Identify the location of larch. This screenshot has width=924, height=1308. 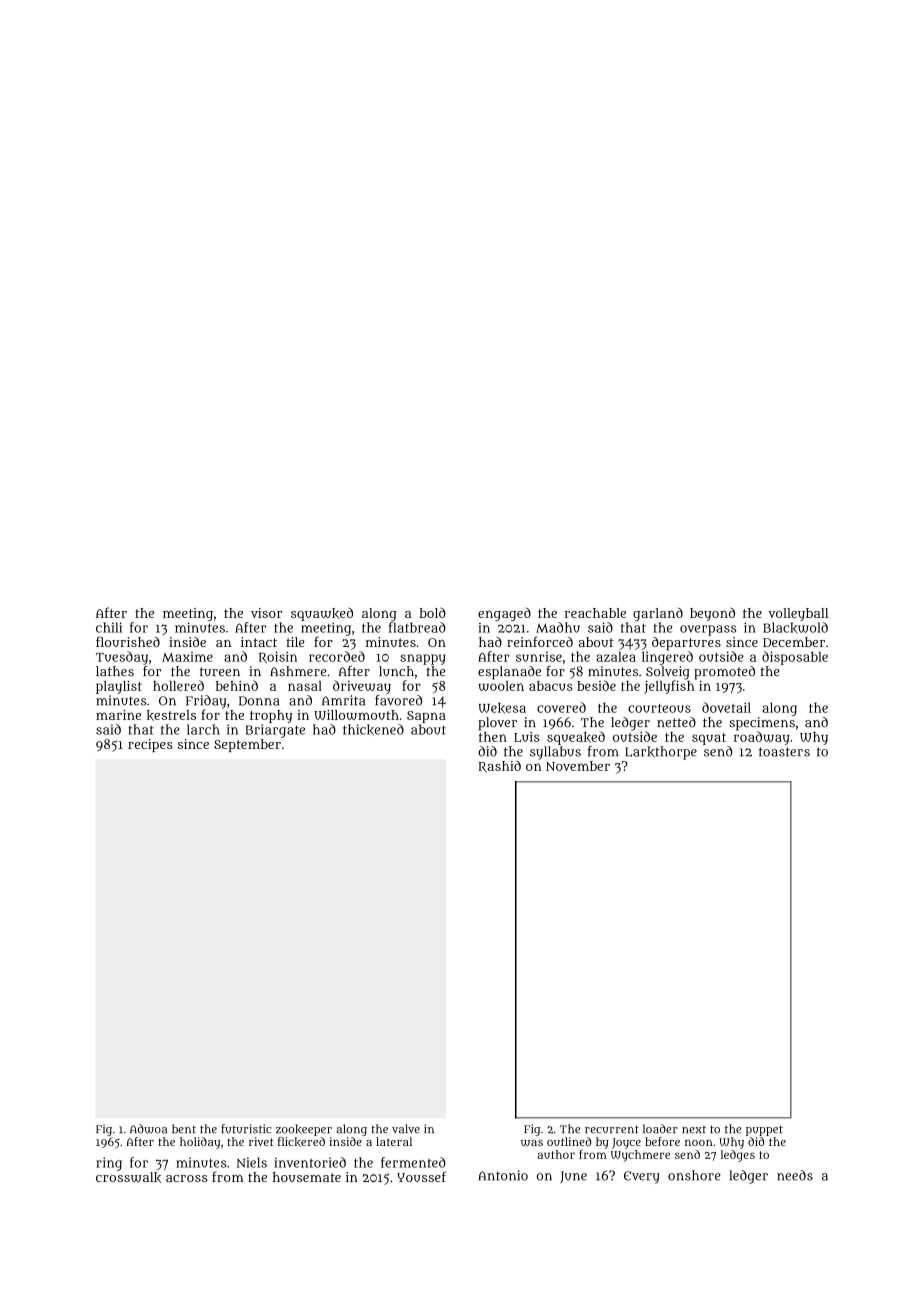
(203, 729).
